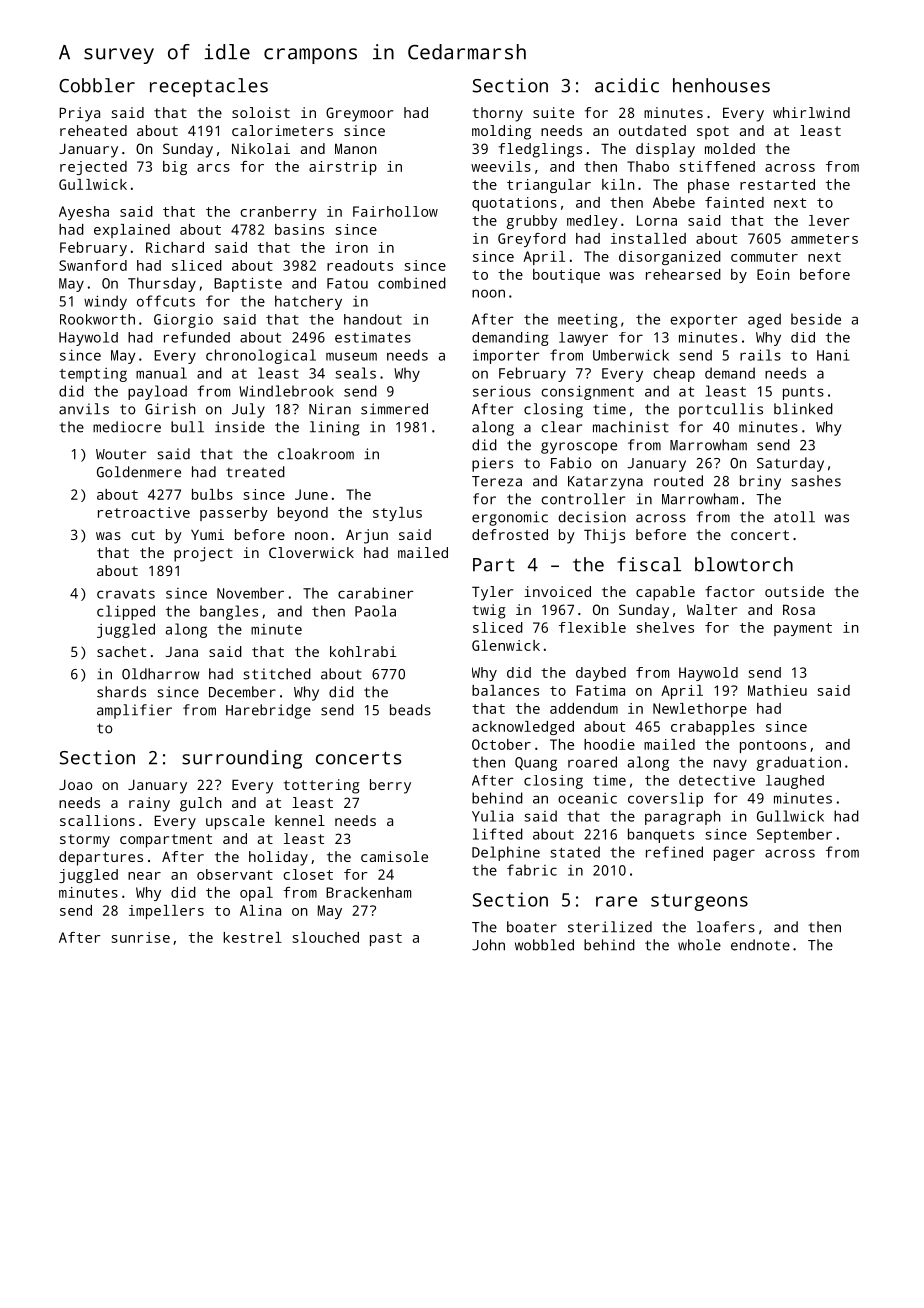 The height and width of the screenshot is (1308, 924). I want to click on Richard, so click(175, 247).
